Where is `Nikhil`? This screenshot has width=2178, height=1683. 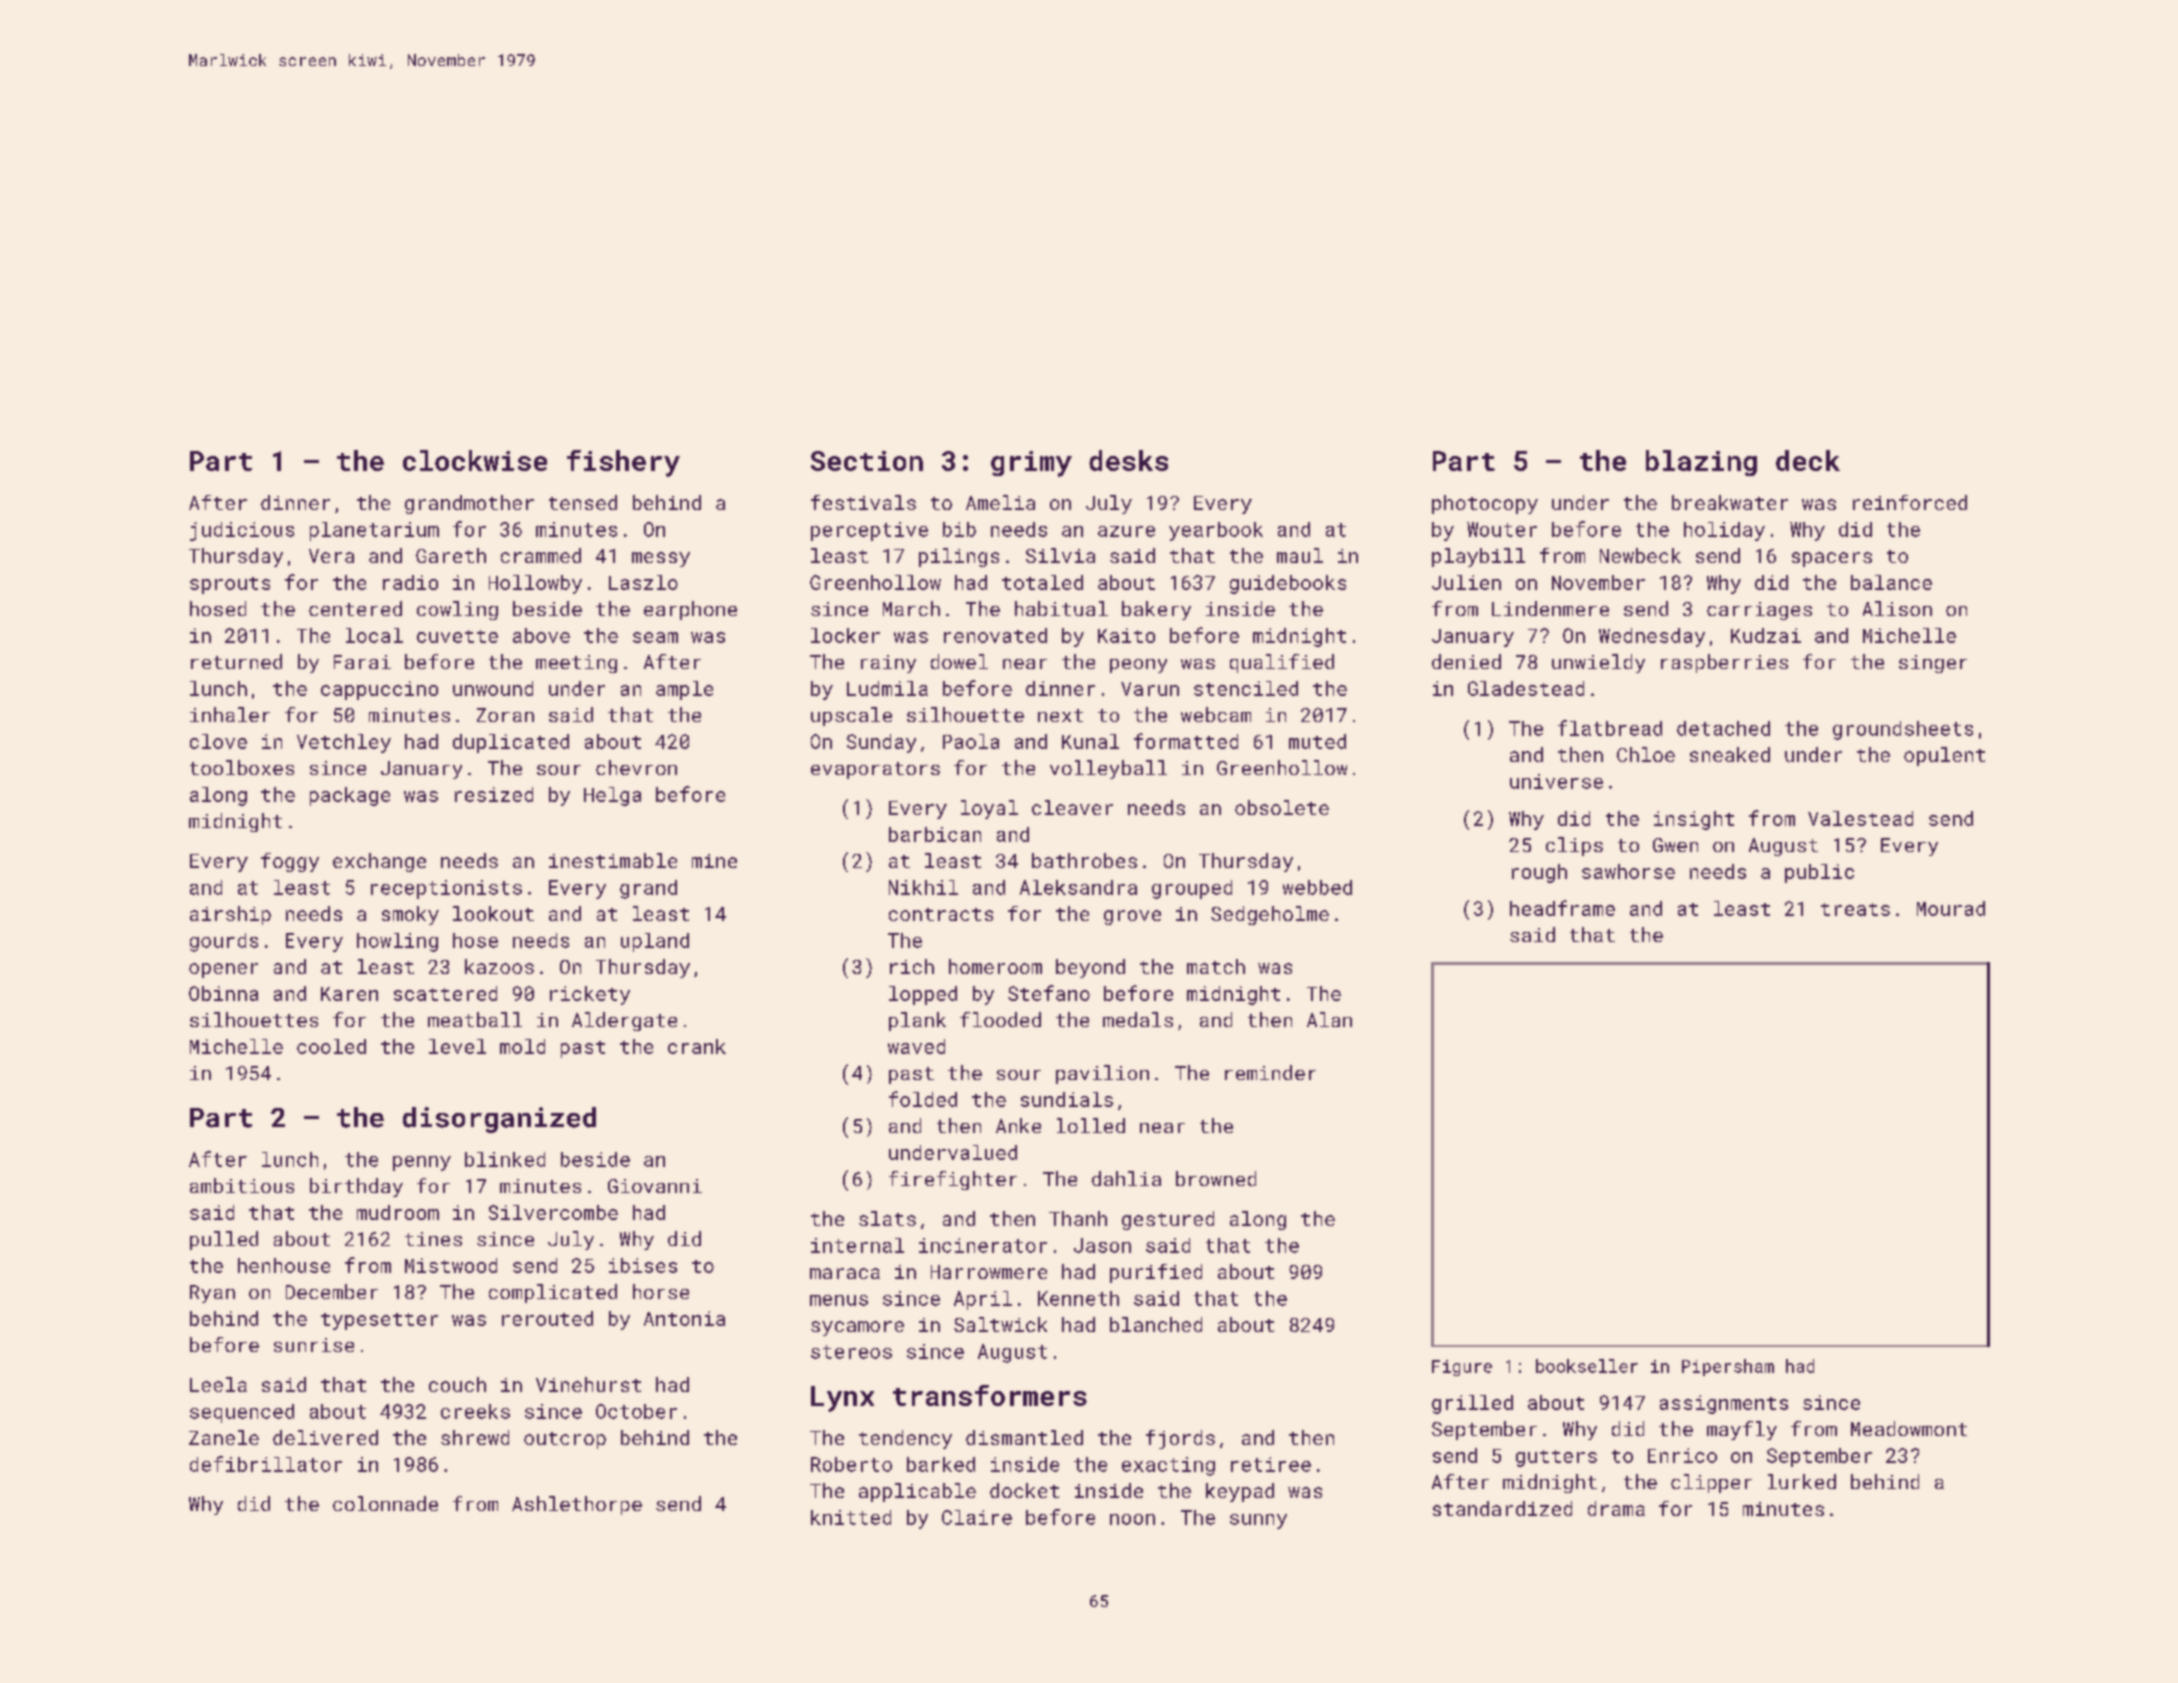 Nikhil is located at coordinates (923, 887).
